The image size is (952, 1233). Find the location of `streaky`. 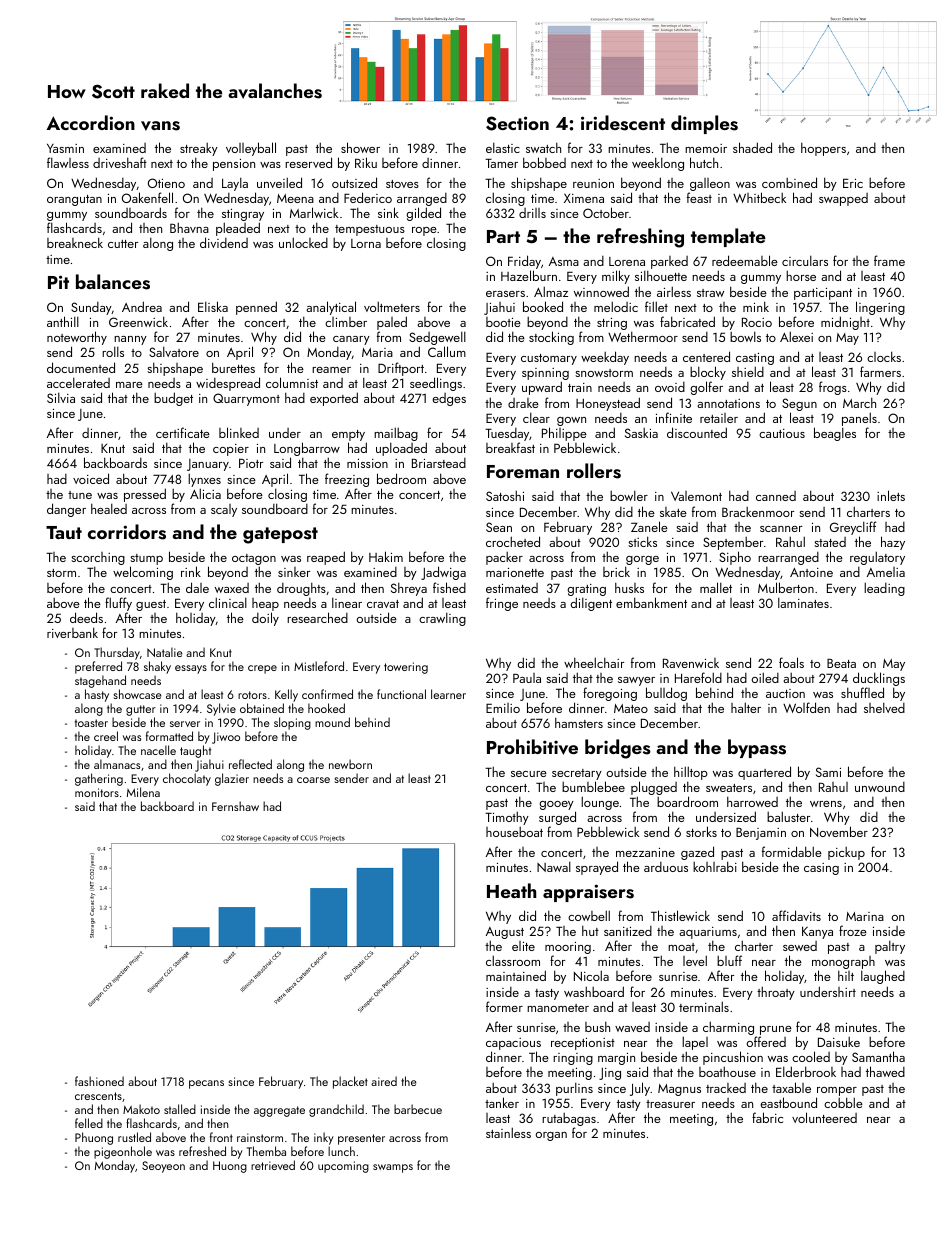

streaky is located at coordinates (199, 149).
